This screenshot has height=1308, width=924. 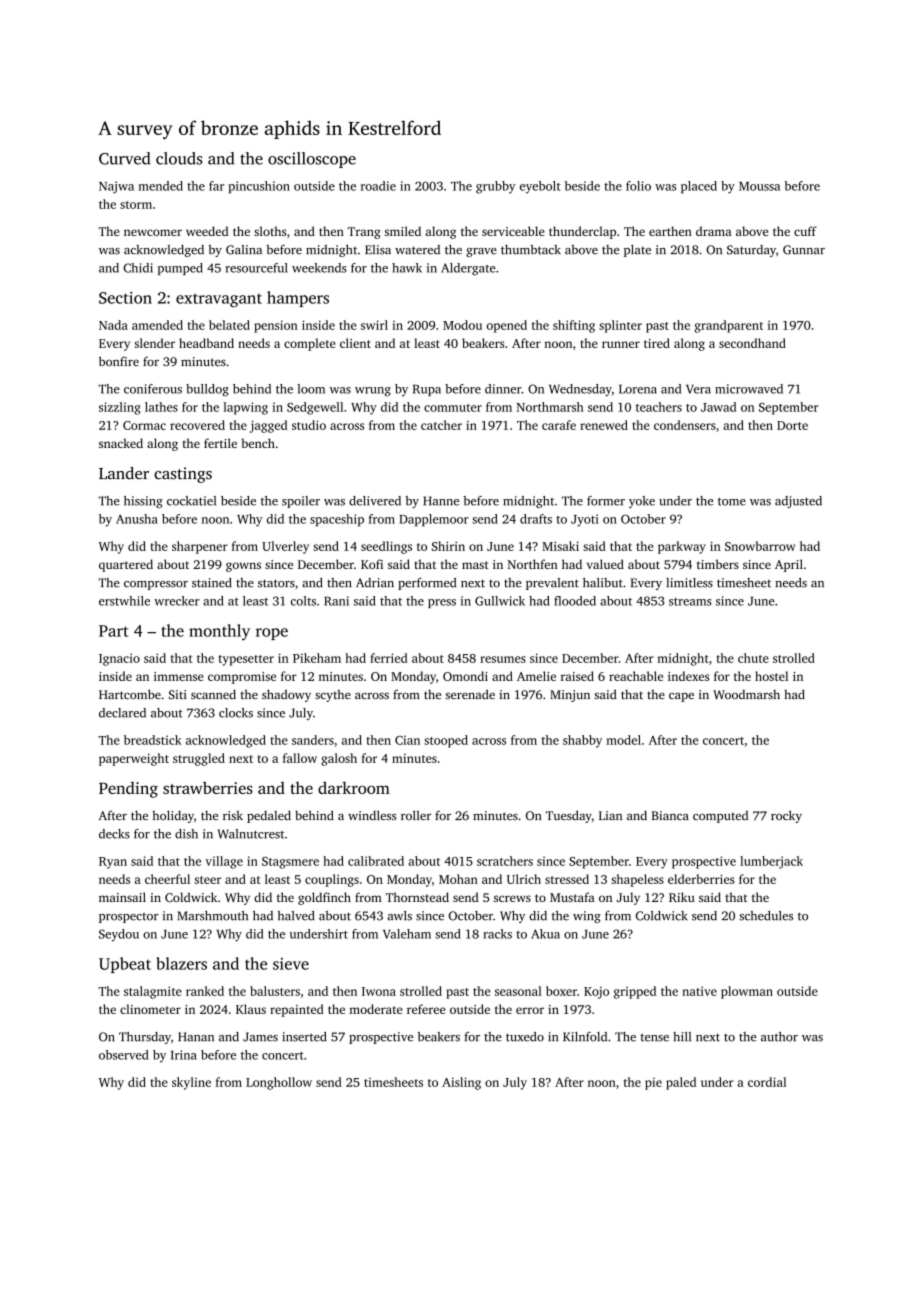 What do you see at coordinates (518, 991) in the screenshot?
I see `seasonal` at bounding box center [518, 991].
